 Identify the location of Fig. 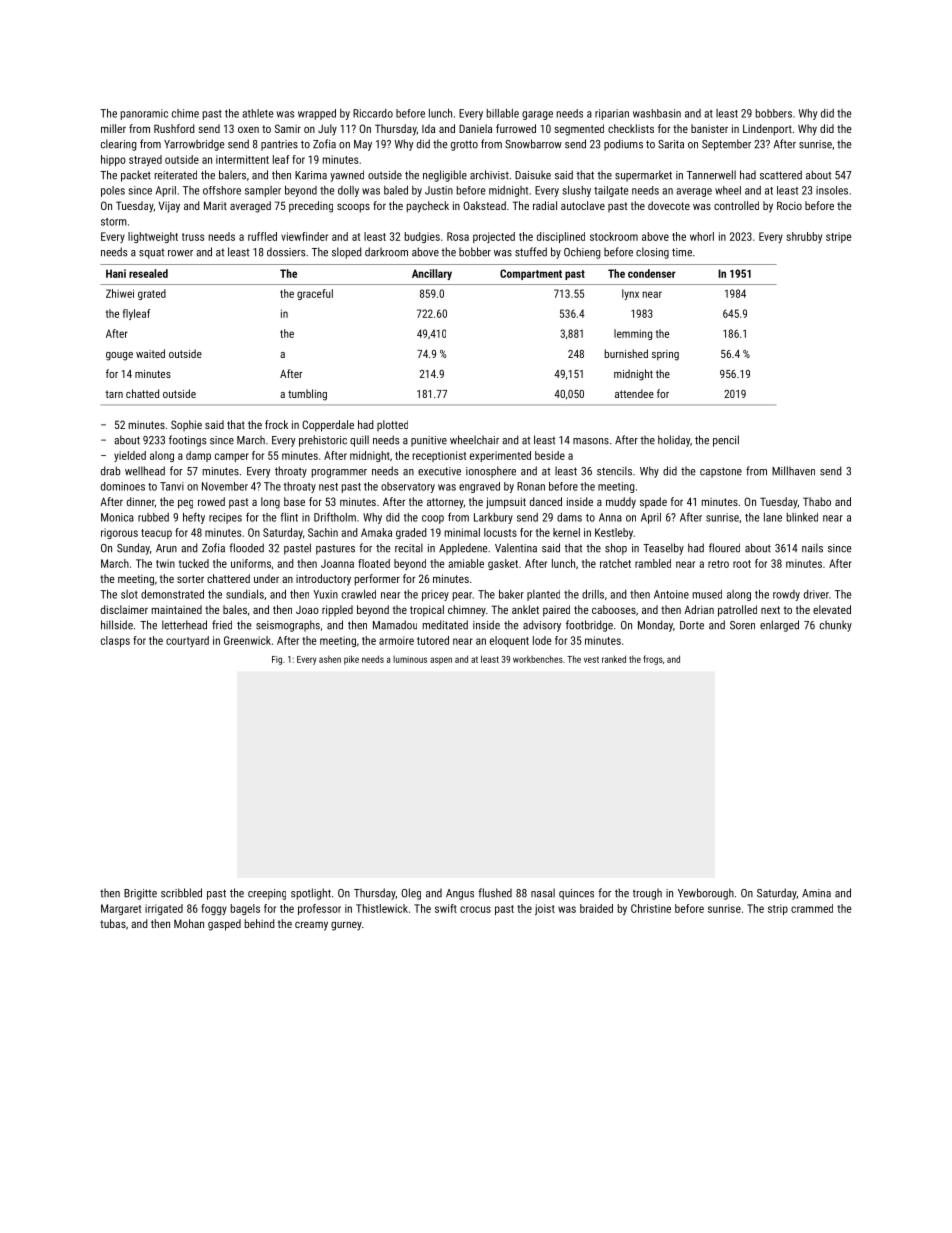
(277, 660).
